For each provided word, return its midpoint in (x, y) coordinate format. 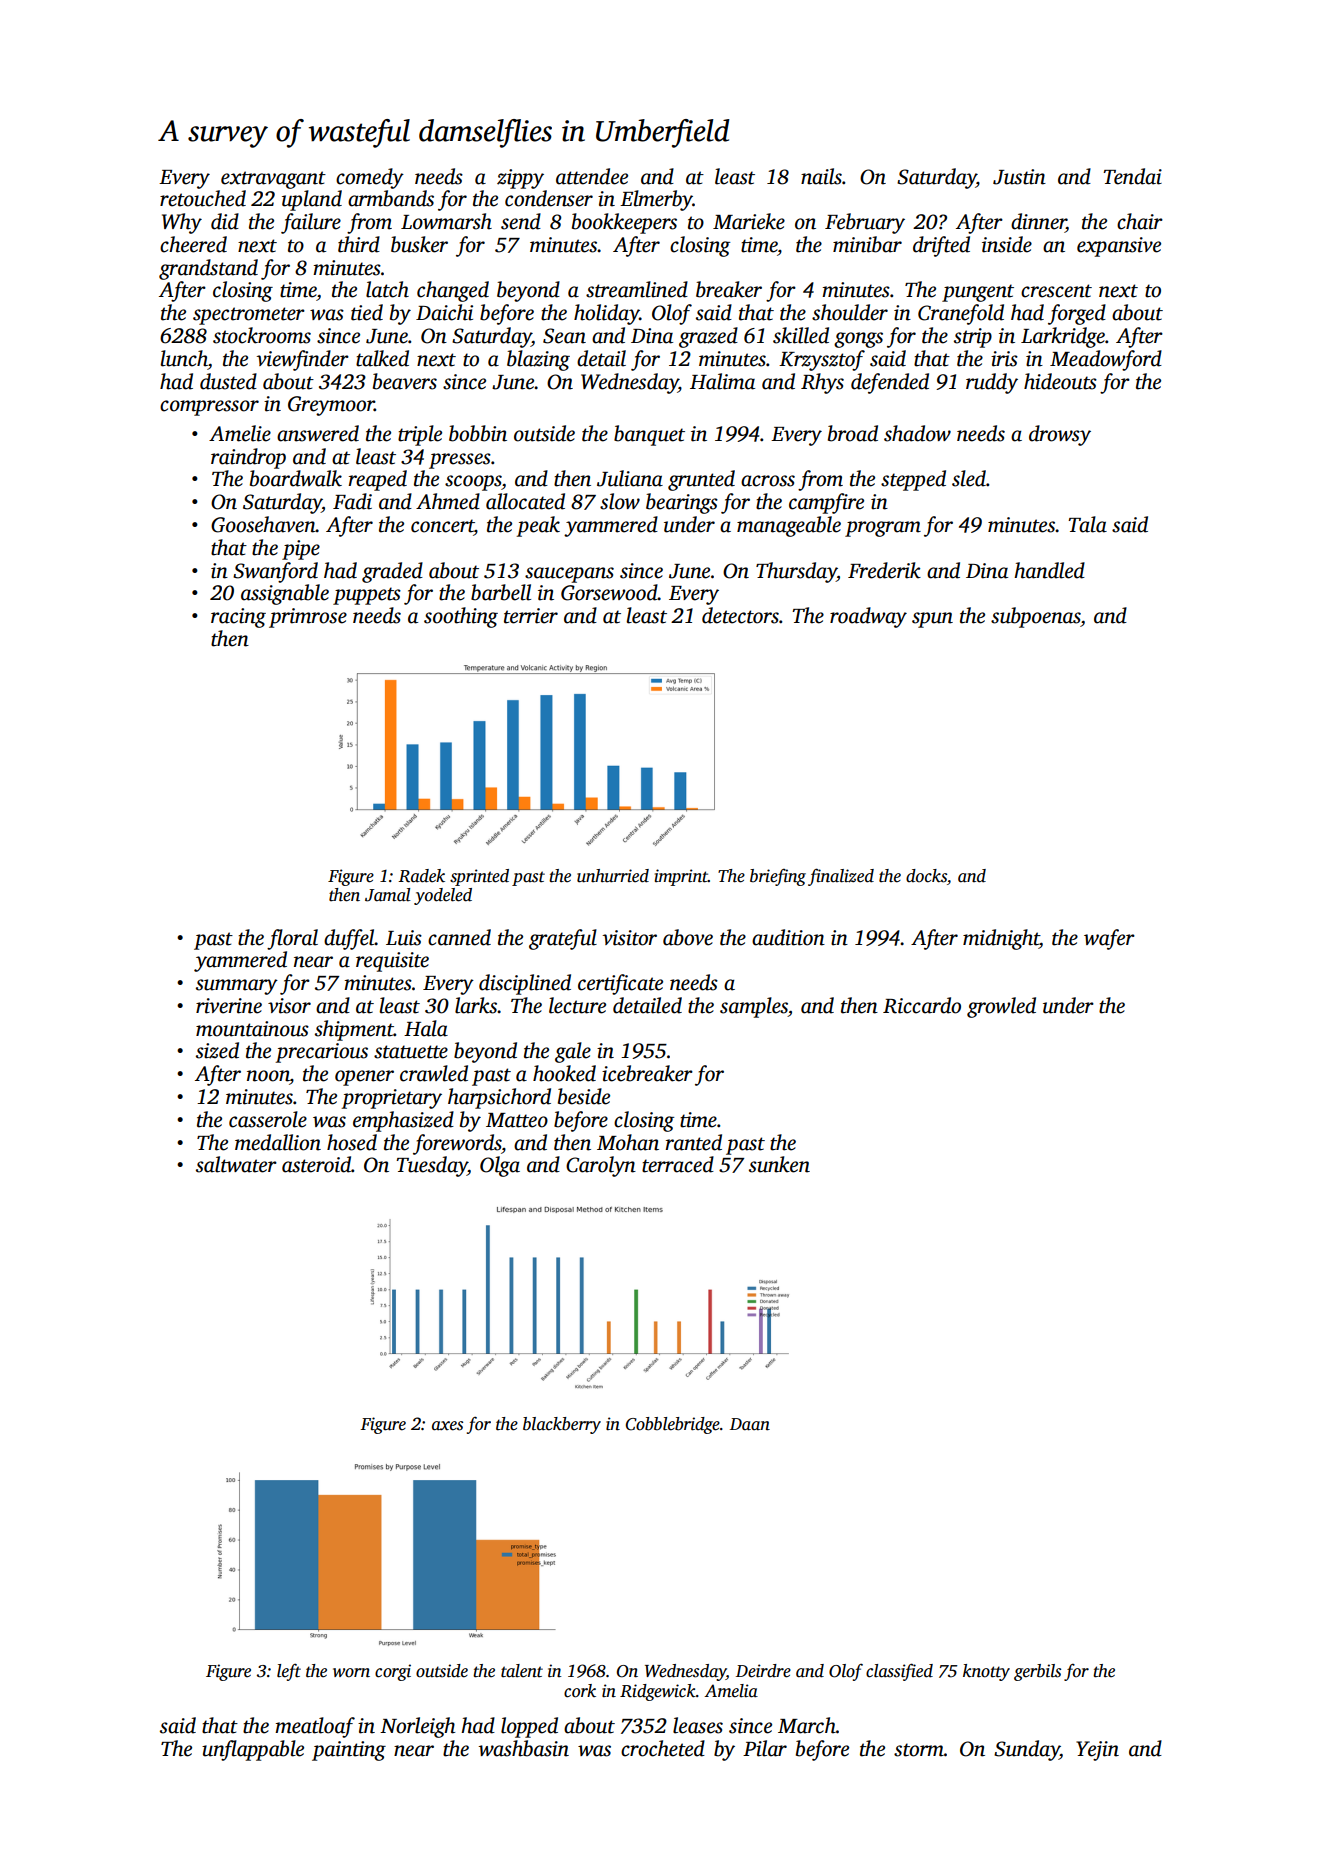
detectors (740, 615)
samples (754, 1007)
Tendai (1132, 176)
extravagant (273, 180)
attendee (592, 176)
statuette (411, 1052)
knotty (986, 1672)
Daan (750, 1424)
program (883, 529)
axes (447, 1426)
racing (238, 618)
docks (926, 876)
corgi (393, 1672)
